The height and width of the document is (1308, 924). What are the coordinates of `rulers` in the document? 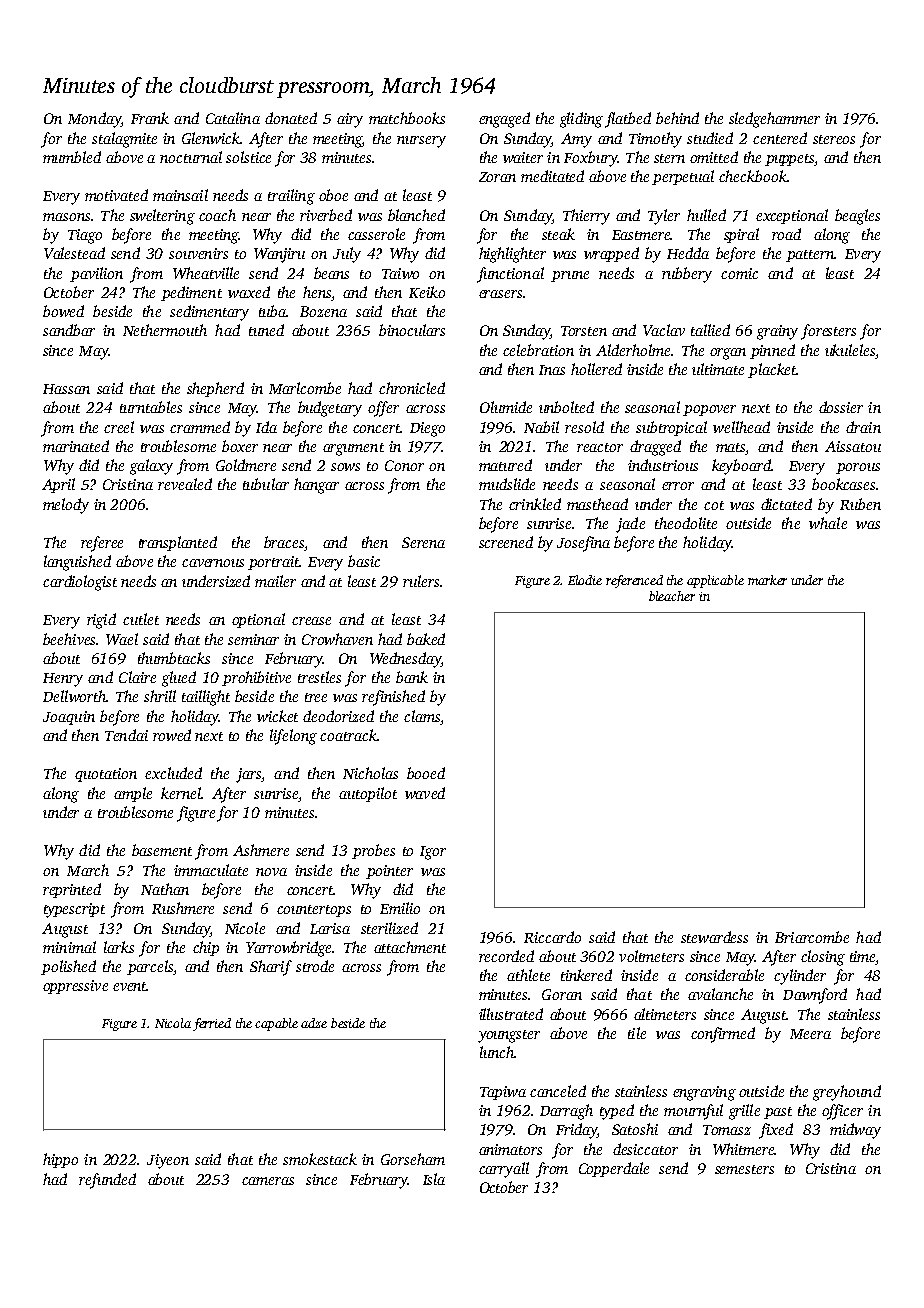 It's located at (421, 581).
